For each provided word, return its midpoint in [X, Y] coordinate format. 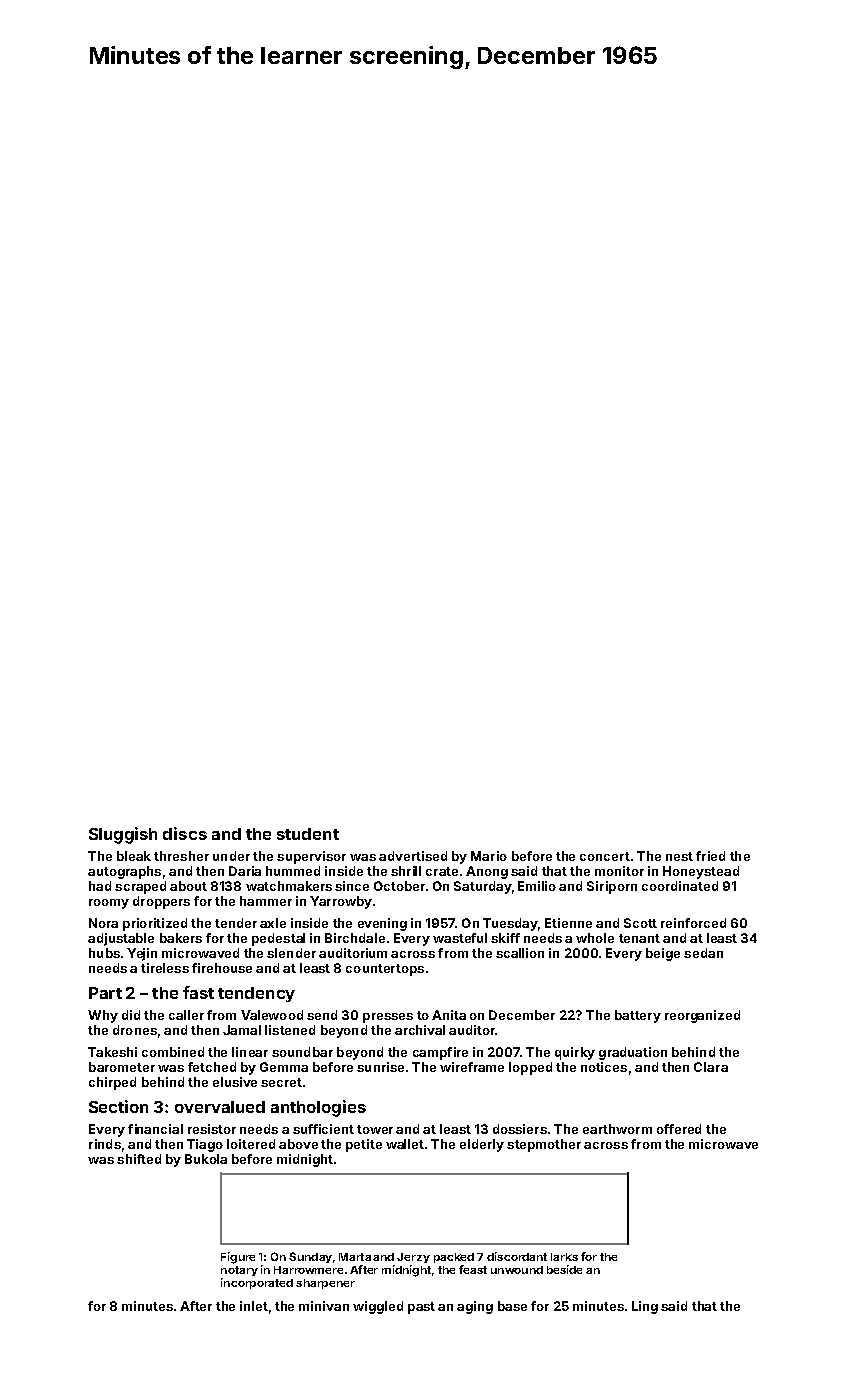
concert [605, 856]
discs [185, 833]
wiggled [378, 1307]
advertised [413, 856]
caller [186, 1015]
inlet [254, 1306]
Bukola [206, 1159]
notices [604, 1067]
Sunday [310, 1257]
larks [564, 1257]
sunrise [380, 1067]
